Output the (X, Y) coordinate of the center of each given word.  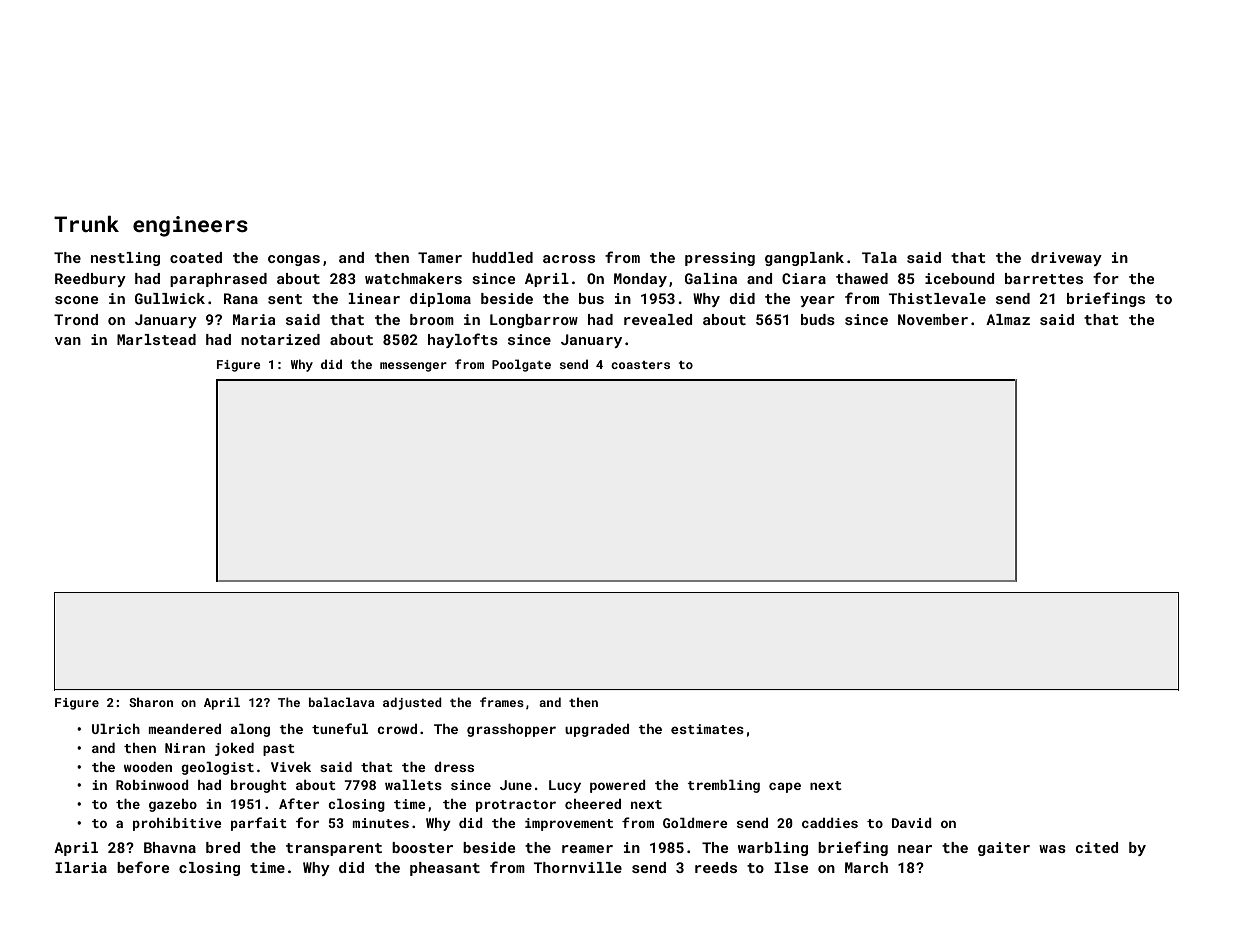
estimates (707, 729)
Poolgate (521, 365)
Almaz (1008, 319)
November (933, 319)
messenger (413, 367)
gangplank (804, 259)
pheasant (445, 869)
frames (502, 702)
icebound (959, 278)
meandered (184, 729)
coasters (640, 365)
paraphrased (218, 280)
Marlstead (156, 339)
